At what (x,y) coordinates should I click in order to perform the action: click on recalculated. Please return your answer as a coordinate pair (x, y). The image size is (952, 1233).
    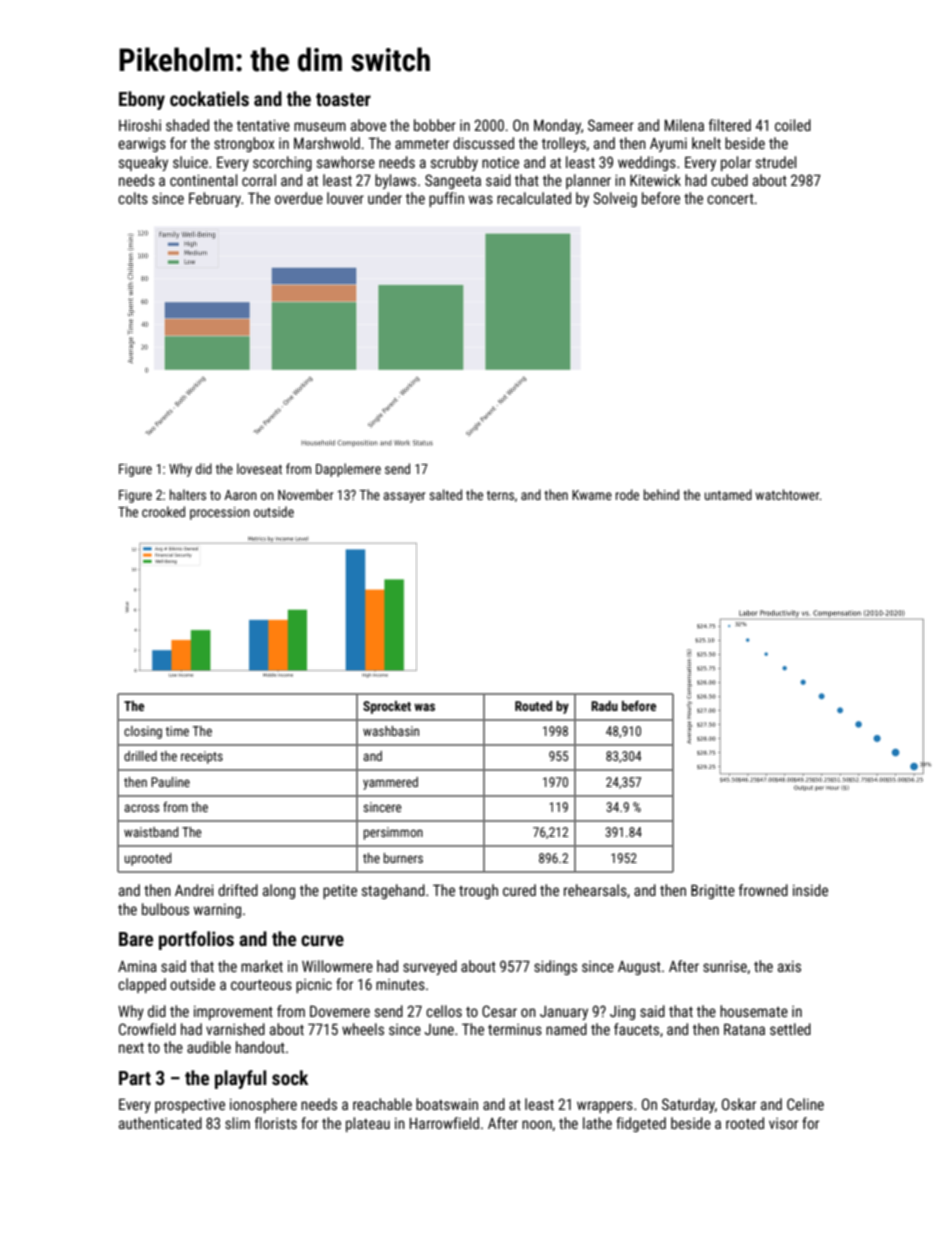
    Looking at the image, I should click on (534, 198).
